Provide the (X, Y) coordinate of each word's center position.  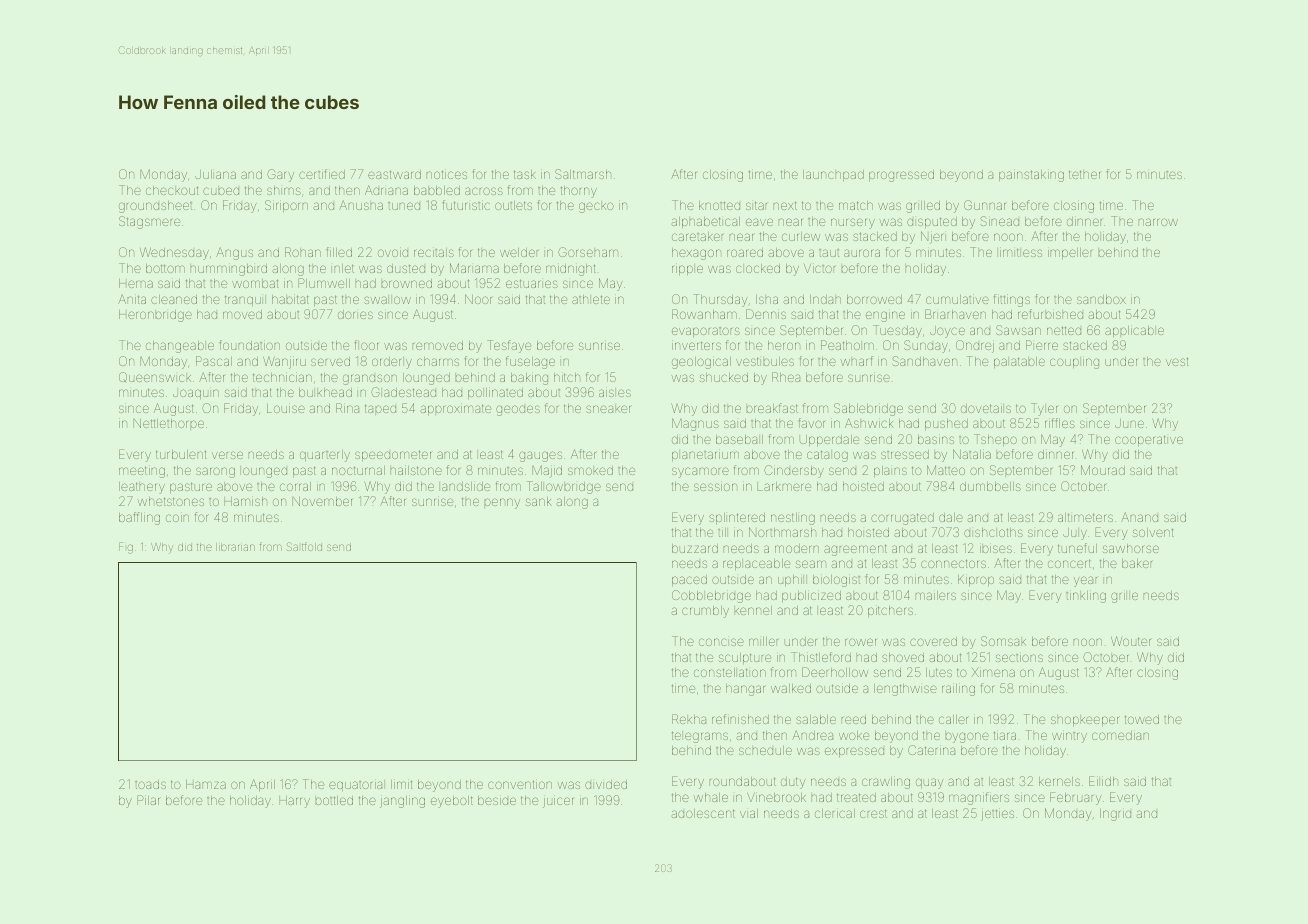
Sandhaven (924, 361)
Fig (126, 548)
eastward (394, 174)
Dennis (766, 314)
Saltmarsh (583, 174)
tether (1084, 174)
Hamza (206, 784)
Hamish (245, 501)
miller (763, 641)
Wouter (1131, 641)
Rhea (786, 377)
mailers (936, 595)
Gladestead (403, 392)
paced (689, 580)
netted (1064, 330)
